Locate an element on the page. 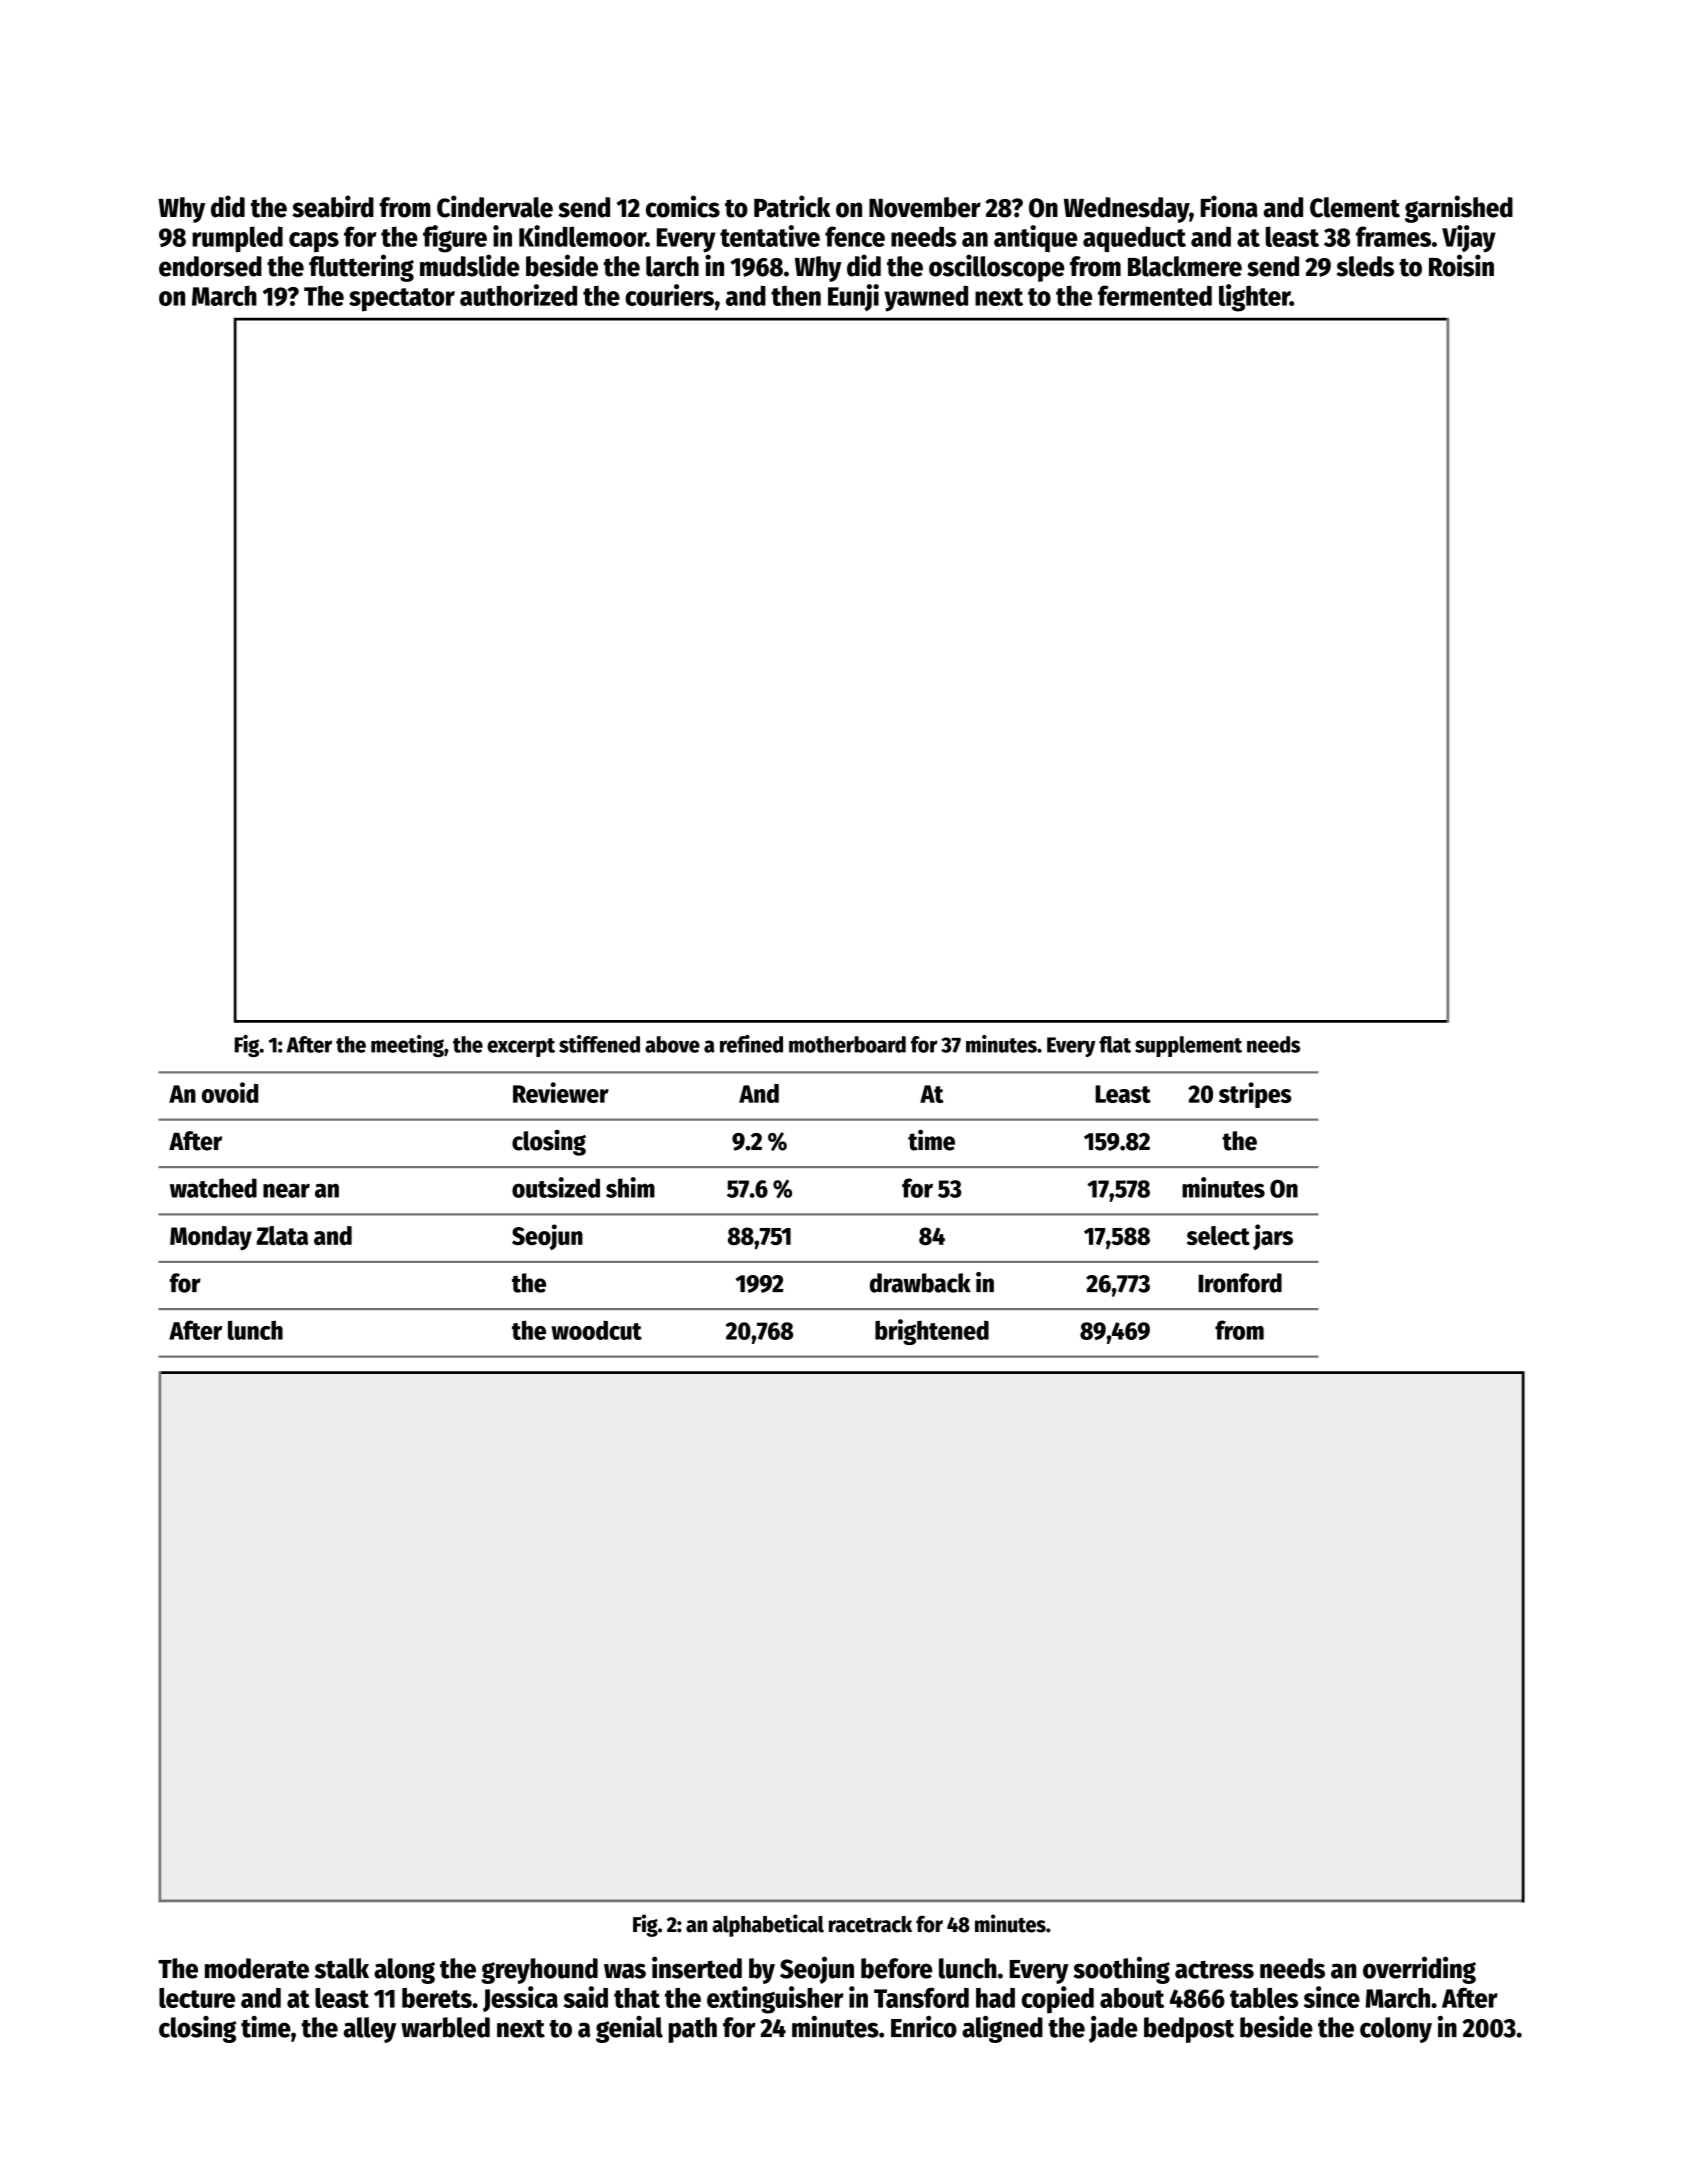 This page has width=1683, height=2178. then is located at coordinates (796, 296).
